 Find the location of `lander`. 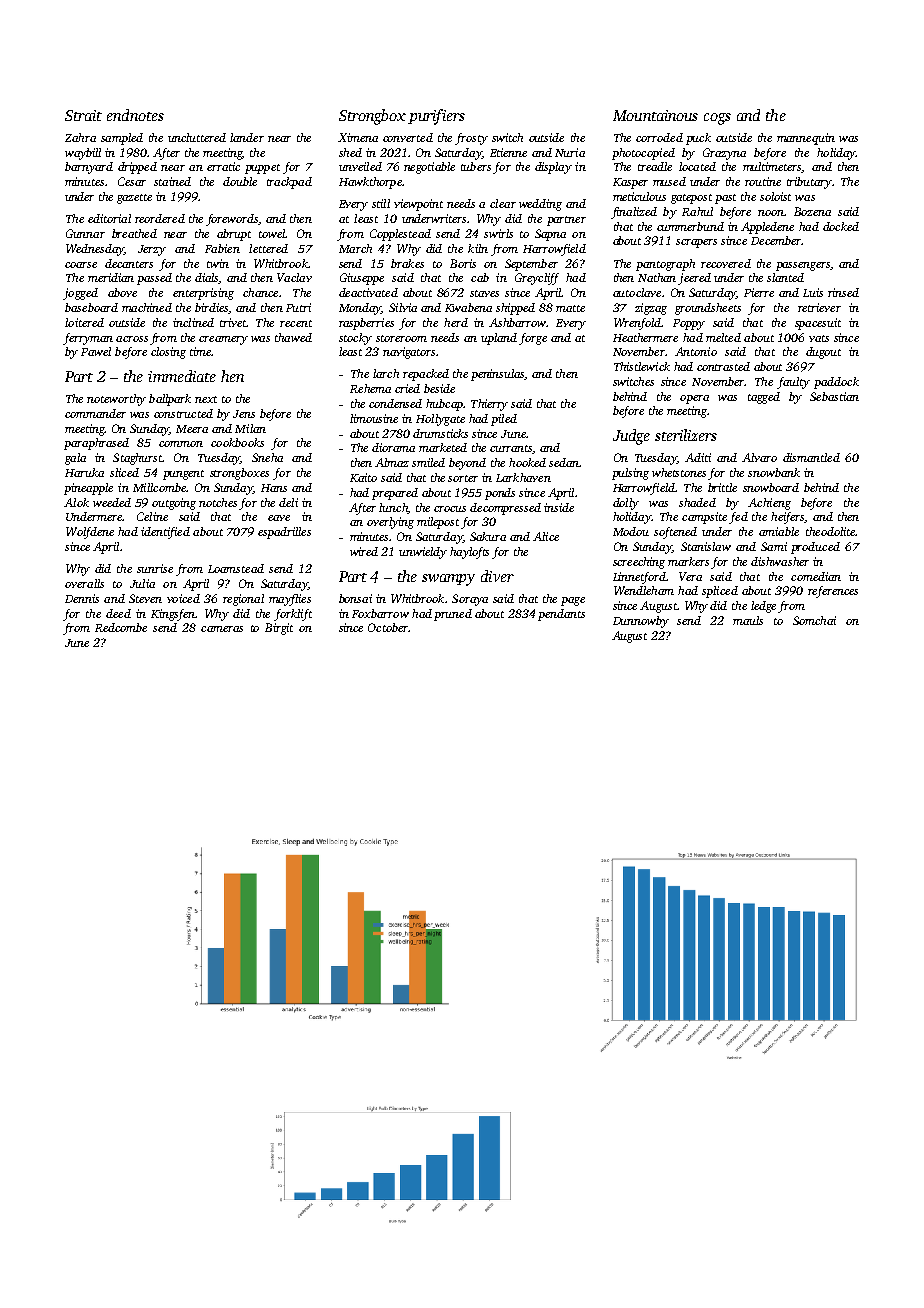

lander is located at coordinates (247, 137).
